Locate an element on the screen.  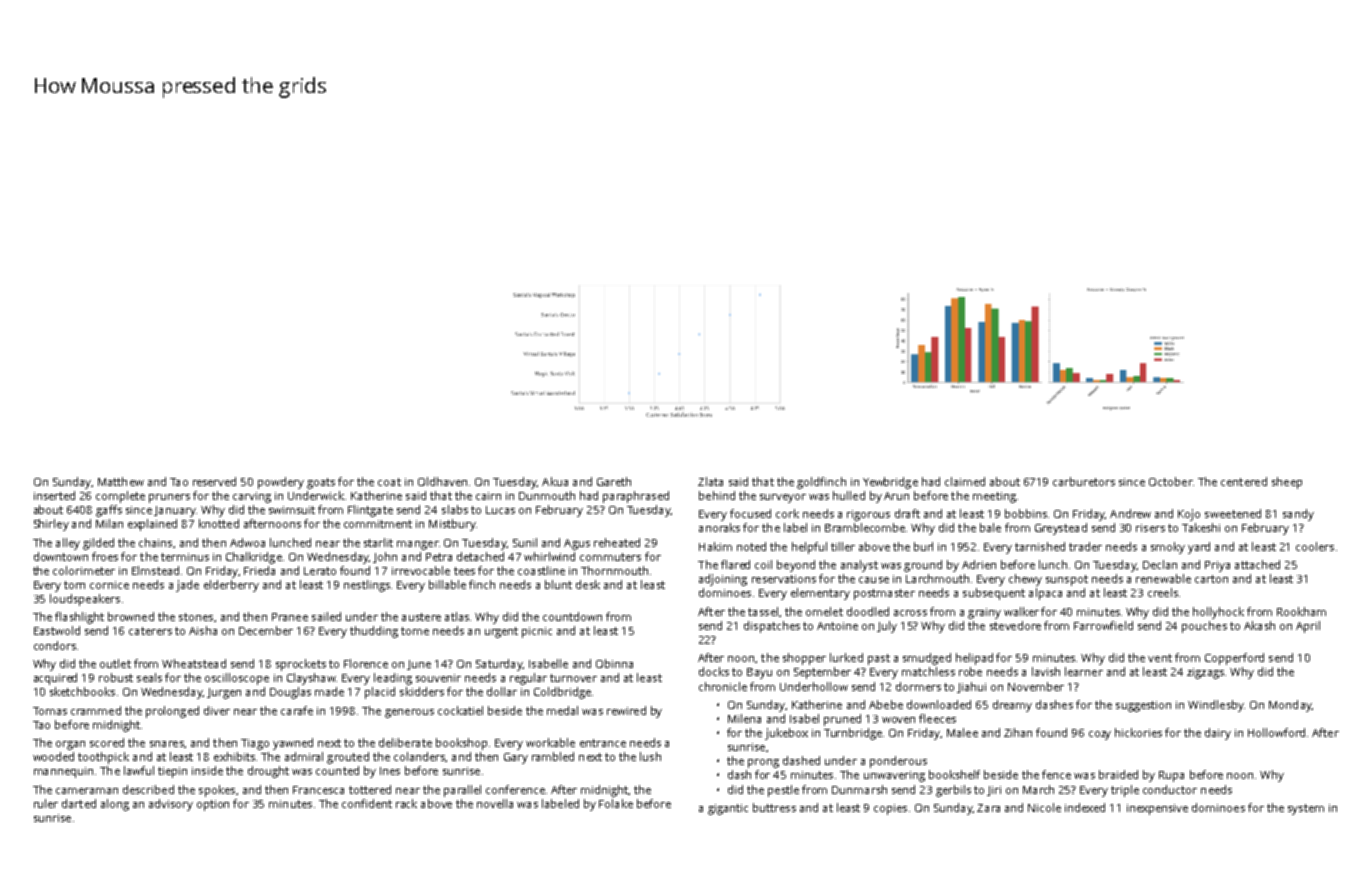
rambled is located at coordinates (553, 756).
